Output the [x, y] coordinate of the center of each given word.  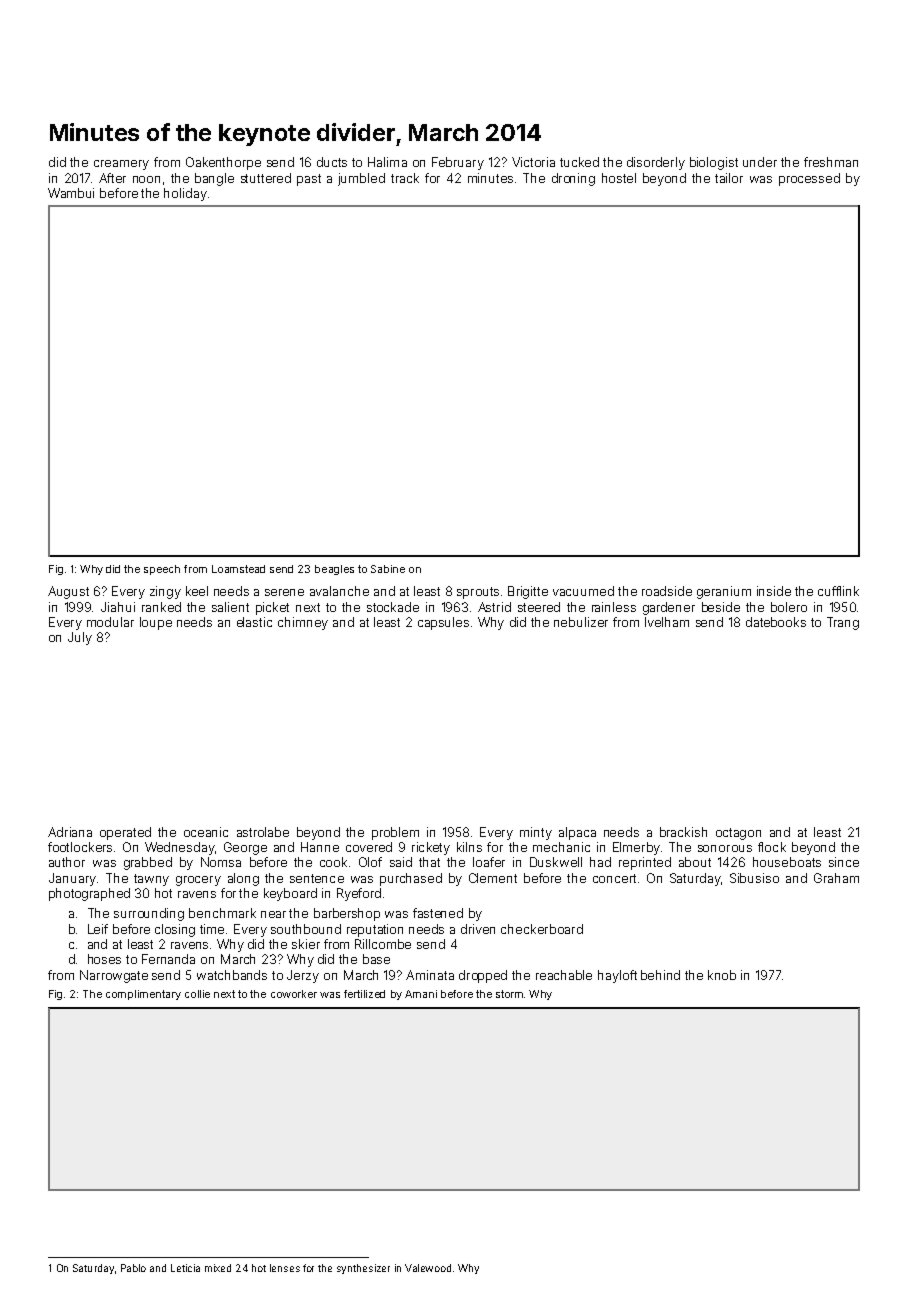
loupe [156, 623]
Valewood [428, 1268]
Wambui [71, 193]
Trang [843, 623]
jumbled [361, 179]
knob [722, 975]
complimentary [143, 995]
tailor [729, 178]
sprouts [478, 593]
